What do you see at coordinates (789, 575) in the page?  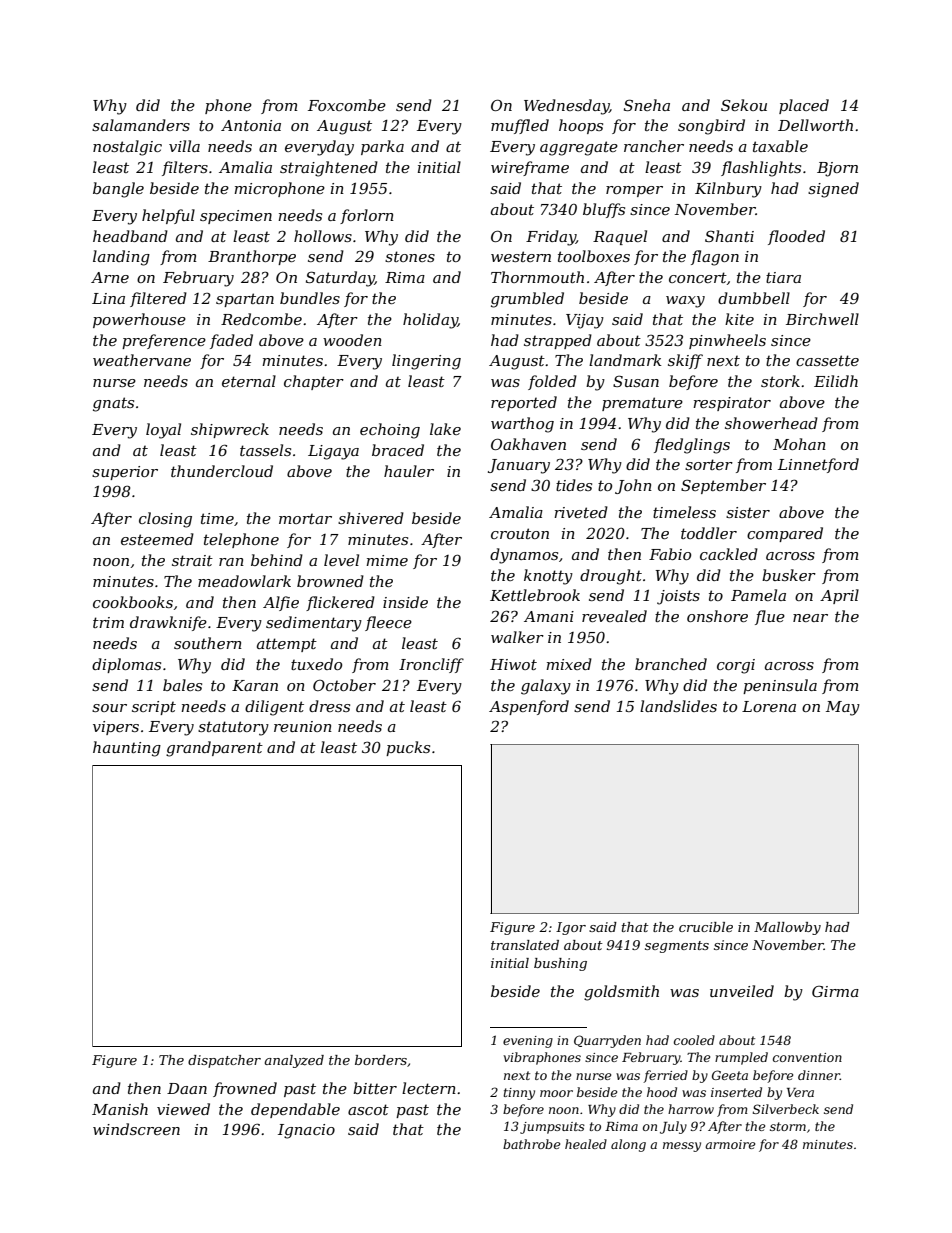 I see `busker` at bounding box center [789, 575].
